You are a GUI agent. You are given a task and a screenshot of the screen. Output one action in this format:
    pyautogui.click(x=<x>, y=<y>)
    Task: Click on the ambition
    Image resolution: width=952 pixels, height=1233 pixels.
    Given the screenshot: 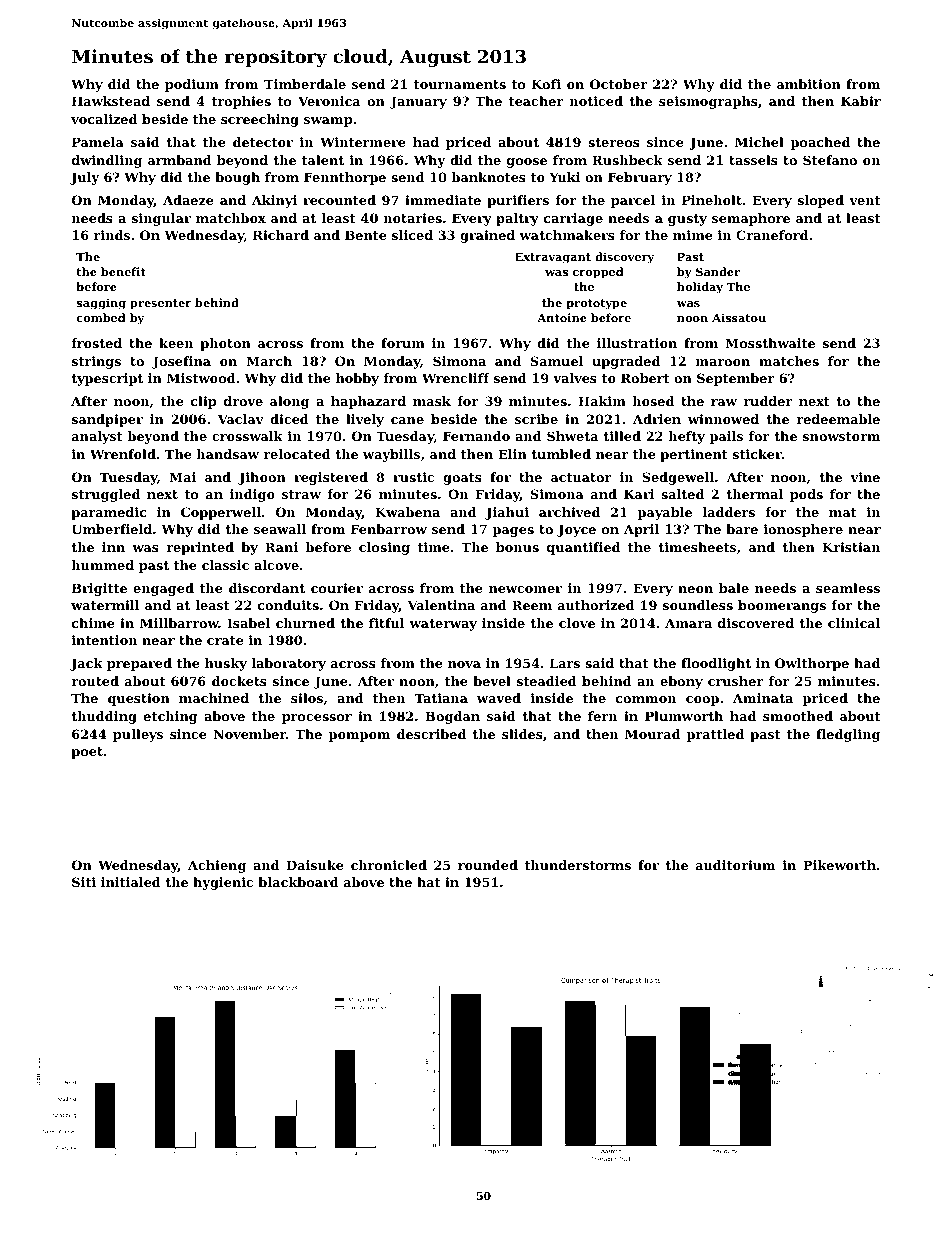 What is the action you would take?
    pyautogui.click(x=809, y=84)
